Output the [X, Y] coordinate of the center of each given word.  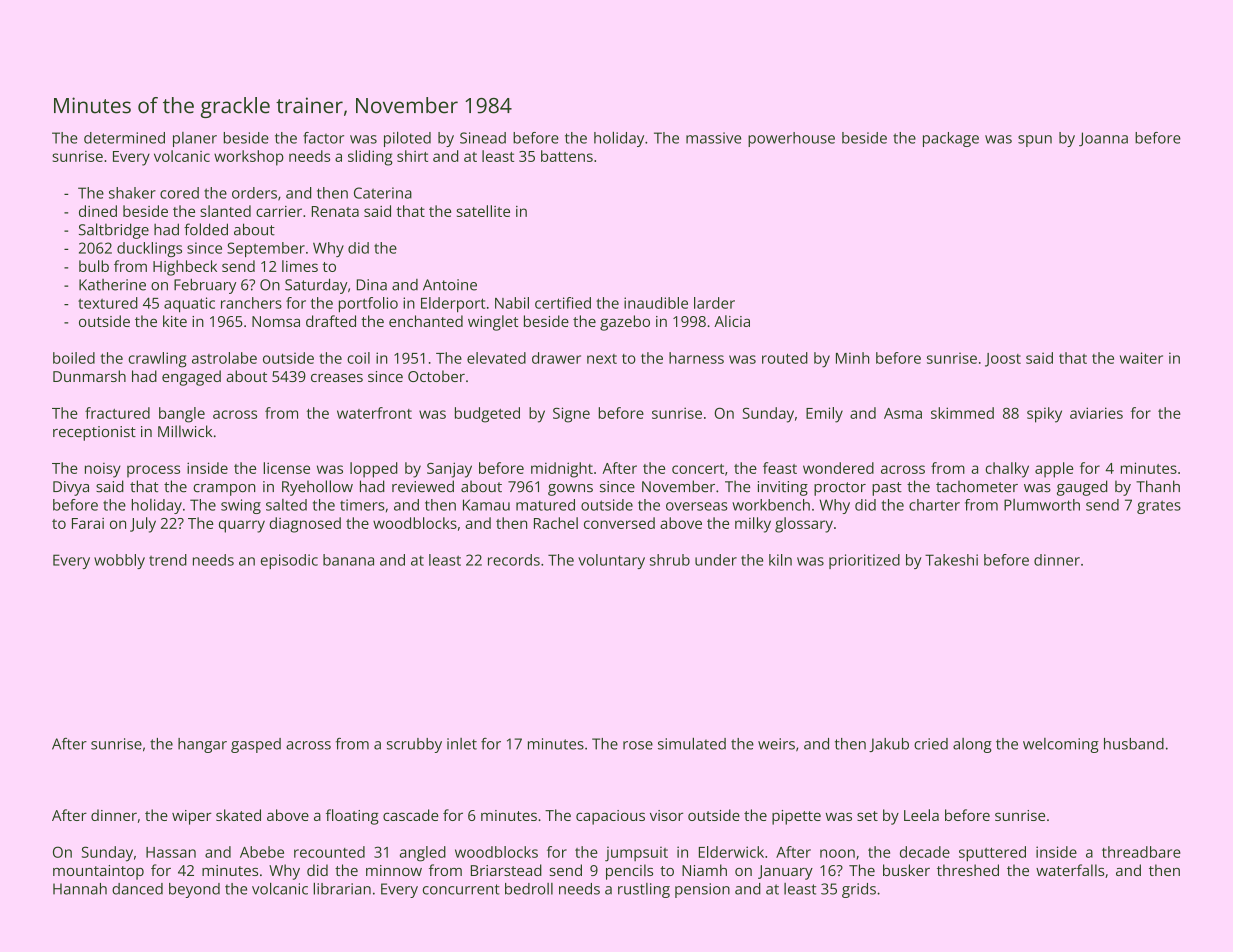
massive [713, 138]
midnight [562, 470]
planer [195, 139]
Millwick [185, 431]
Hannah [80, 889]
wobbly [119, 561]
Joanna [1103, 139]
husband [1134, 744]
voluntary [611, 561]
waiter [1141, 358]
